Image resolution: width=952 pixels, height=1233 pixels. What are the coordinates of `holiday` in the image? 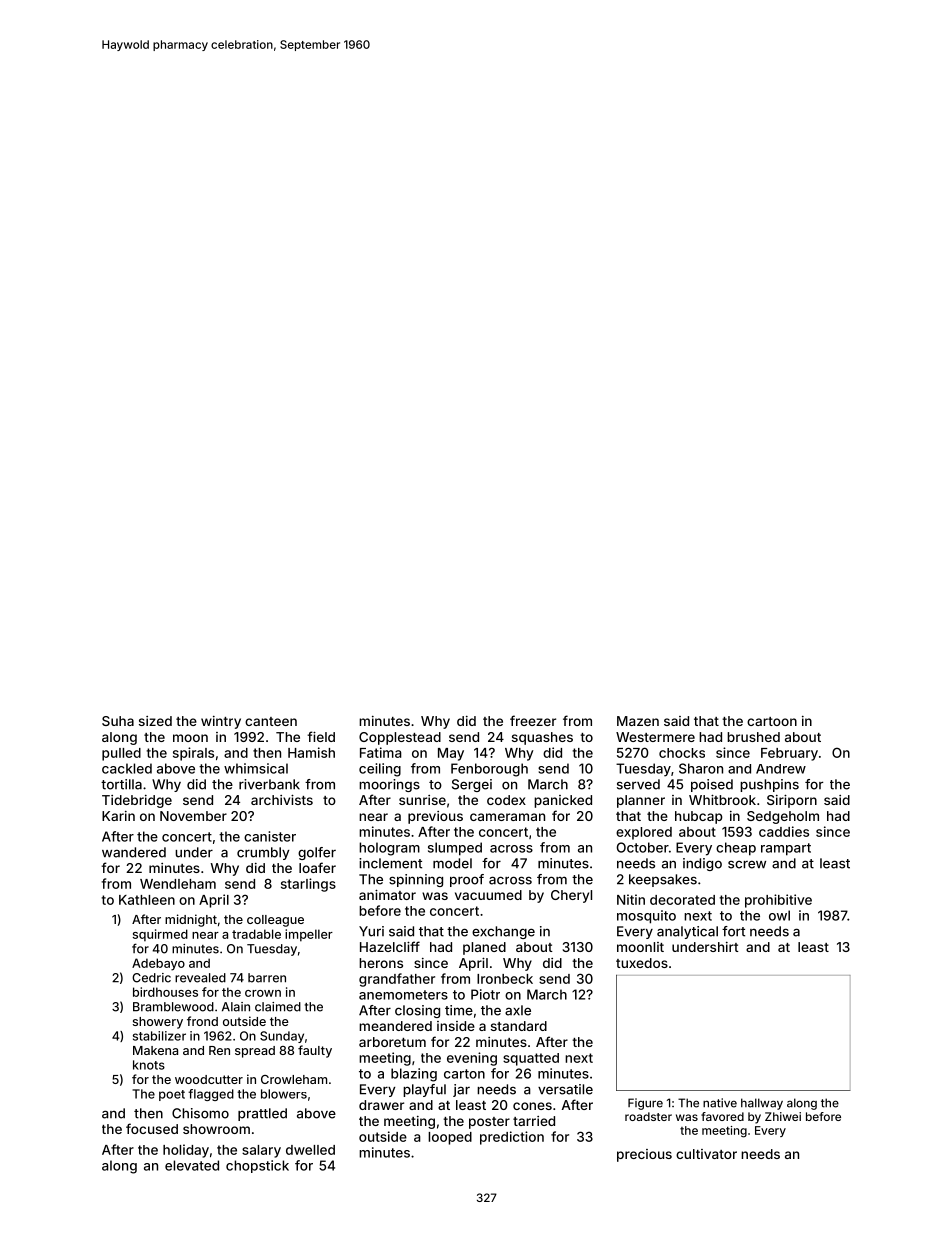 It's located at (186, 1151).
